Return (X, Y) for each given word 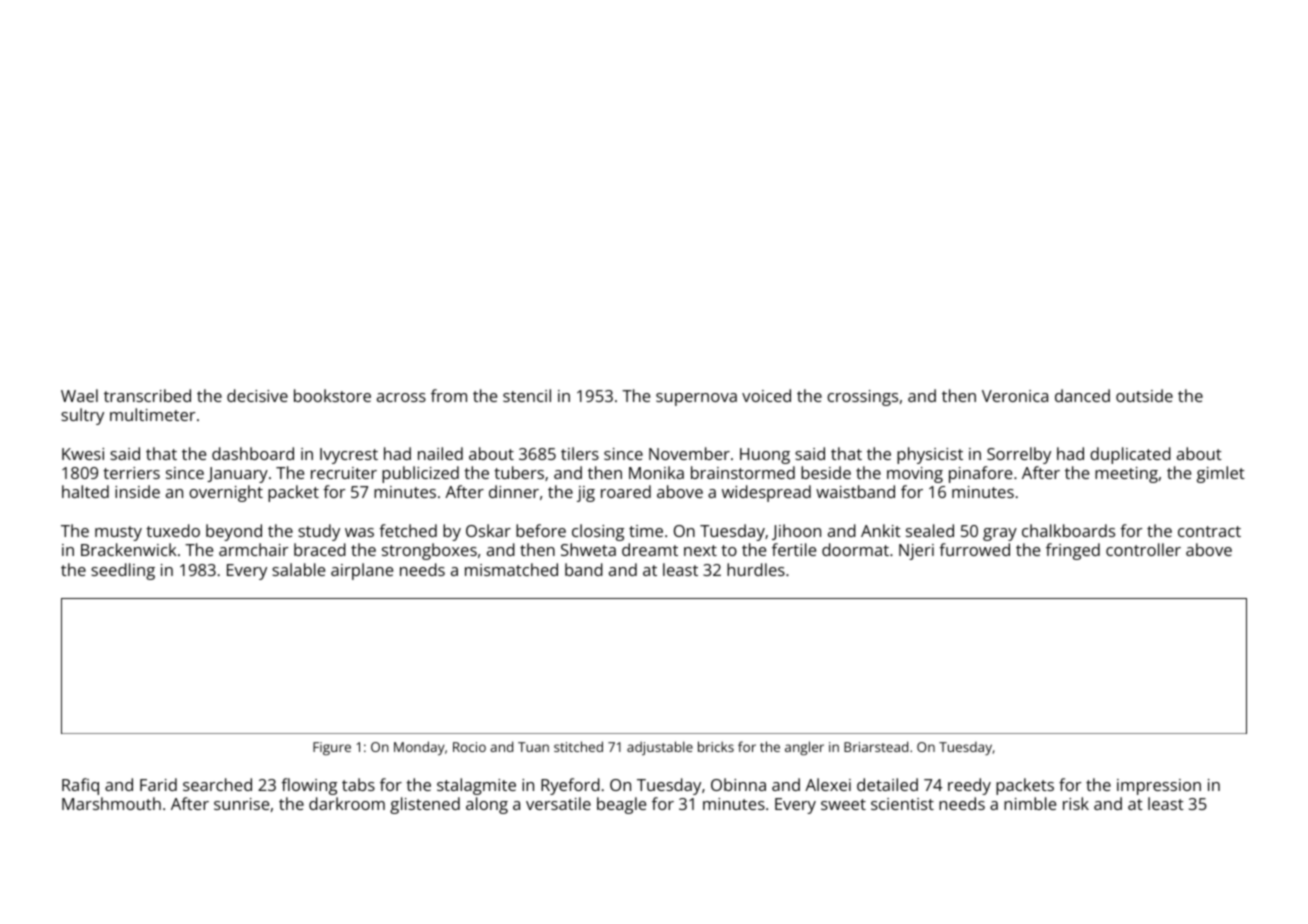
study (319, 532)
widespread (766, 493)
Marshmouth (111, 803)
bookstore (332, 395)
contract (1209, 531)
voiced (766, 395)
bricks (716, 746)
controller (1143, 549)
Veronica (1015, 396)
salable (298, 569)
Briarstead (876, 746)
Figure (332, 748)
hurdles (756, 569)
